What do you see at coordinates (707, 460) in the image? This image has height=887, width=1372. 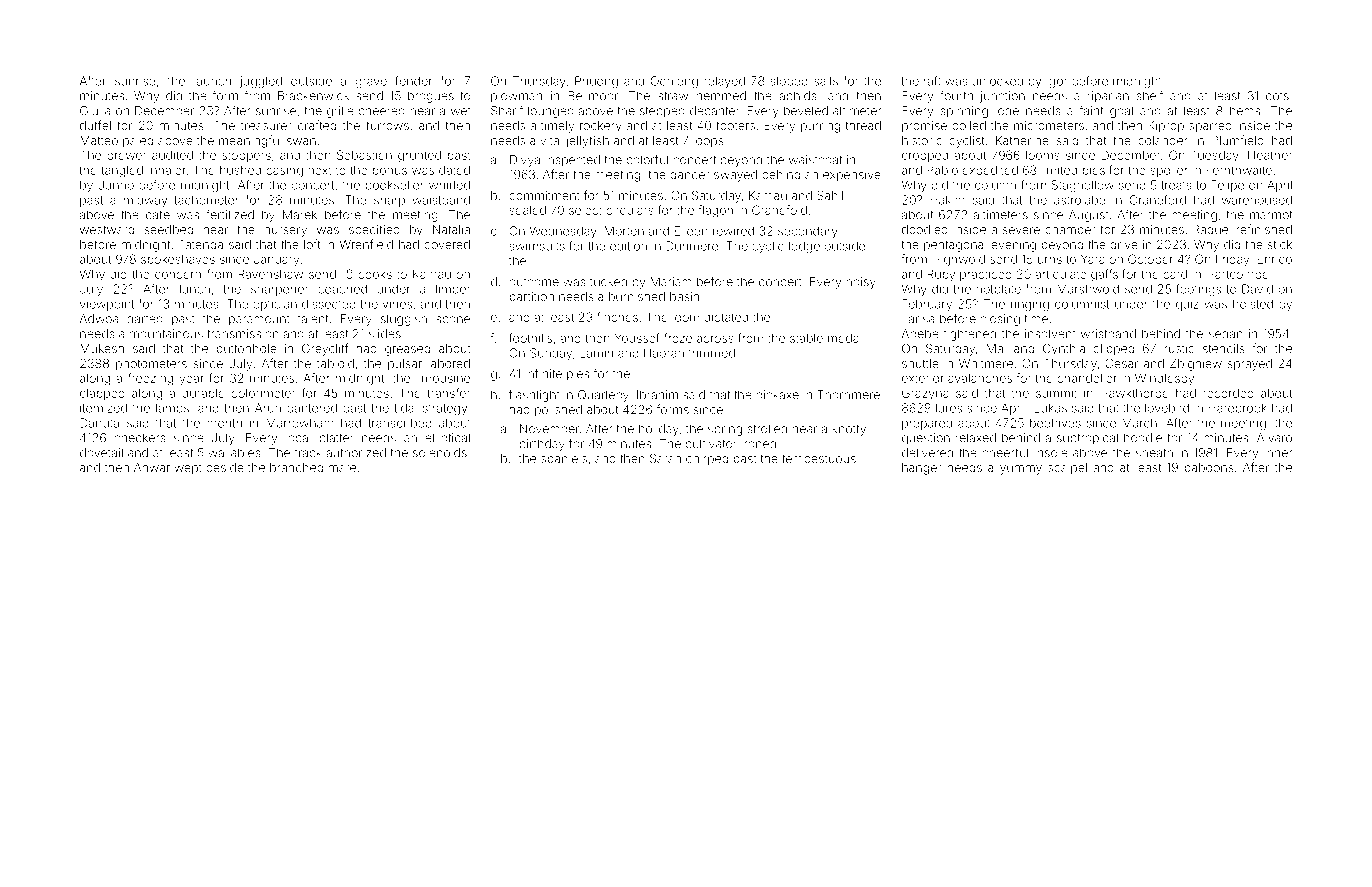 I see `chirped` at bounding box center [707, 460].
